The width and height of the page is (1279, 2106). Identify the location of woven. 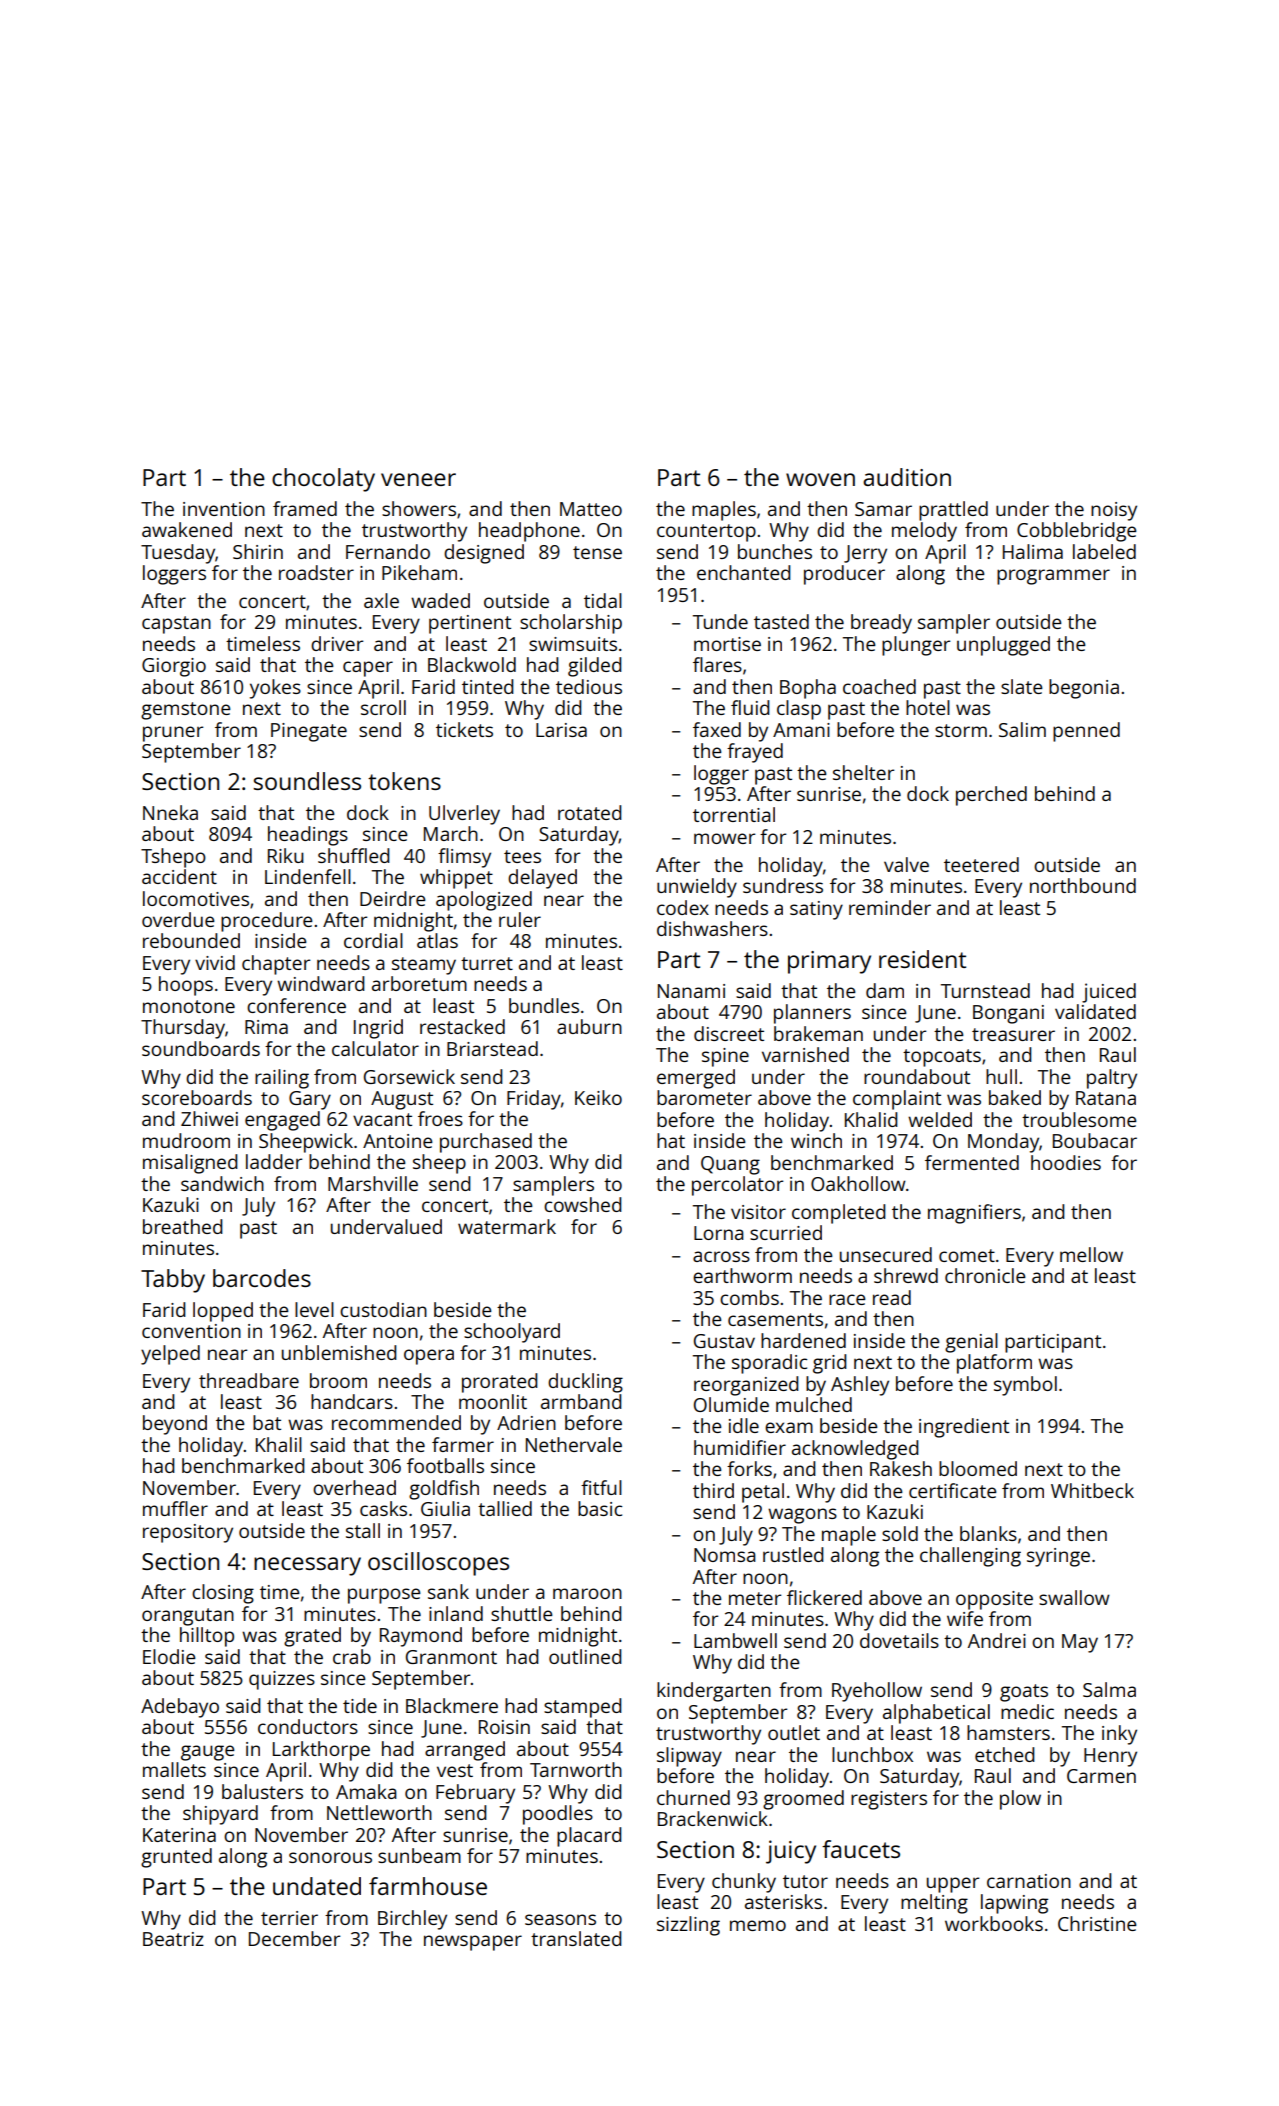
(820, 479).
